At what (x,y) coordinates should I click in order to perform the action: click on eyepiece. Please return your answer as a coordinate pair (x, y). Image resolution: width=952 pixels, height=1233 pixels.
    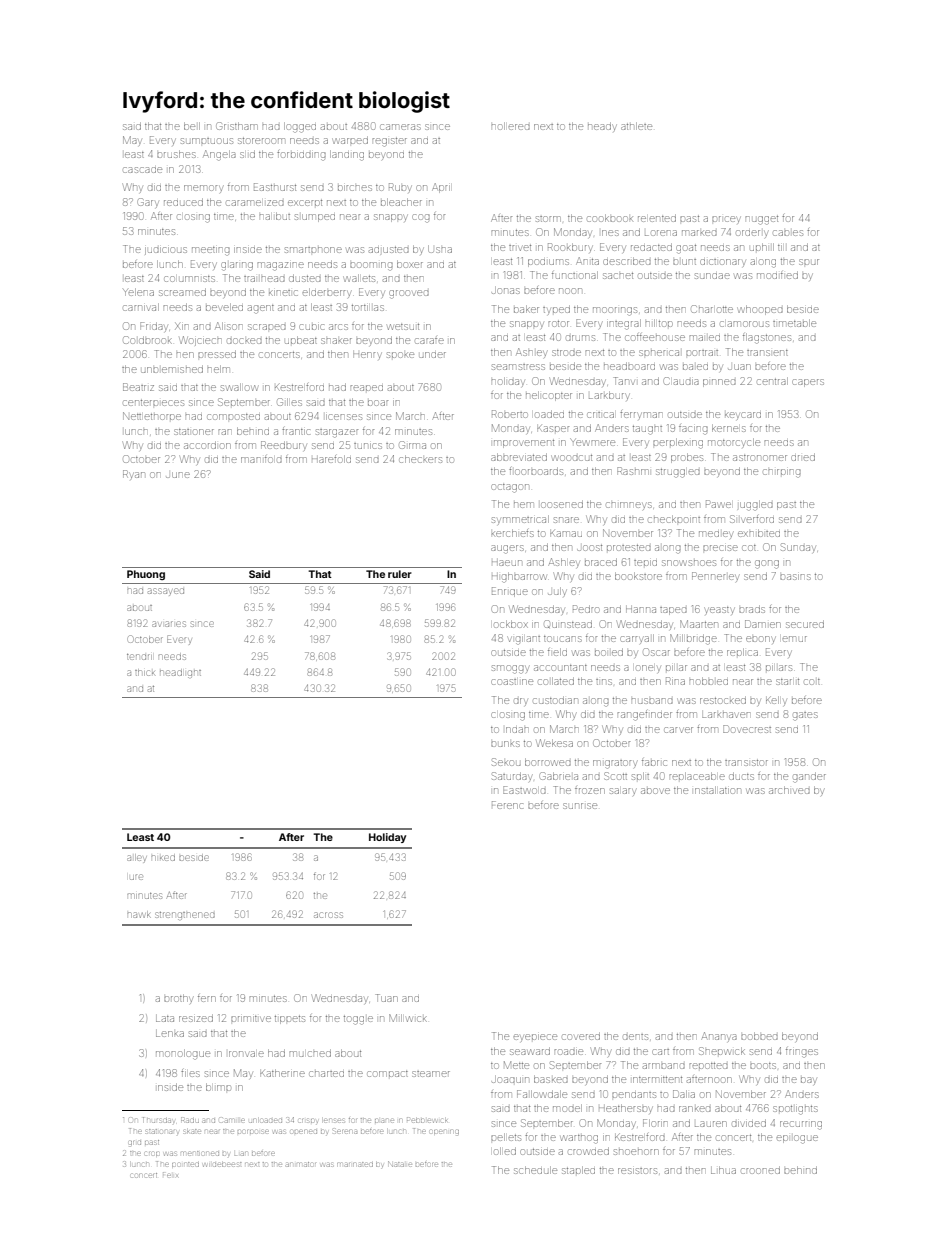
    Looking at the image, I should click on (535, 1038).
